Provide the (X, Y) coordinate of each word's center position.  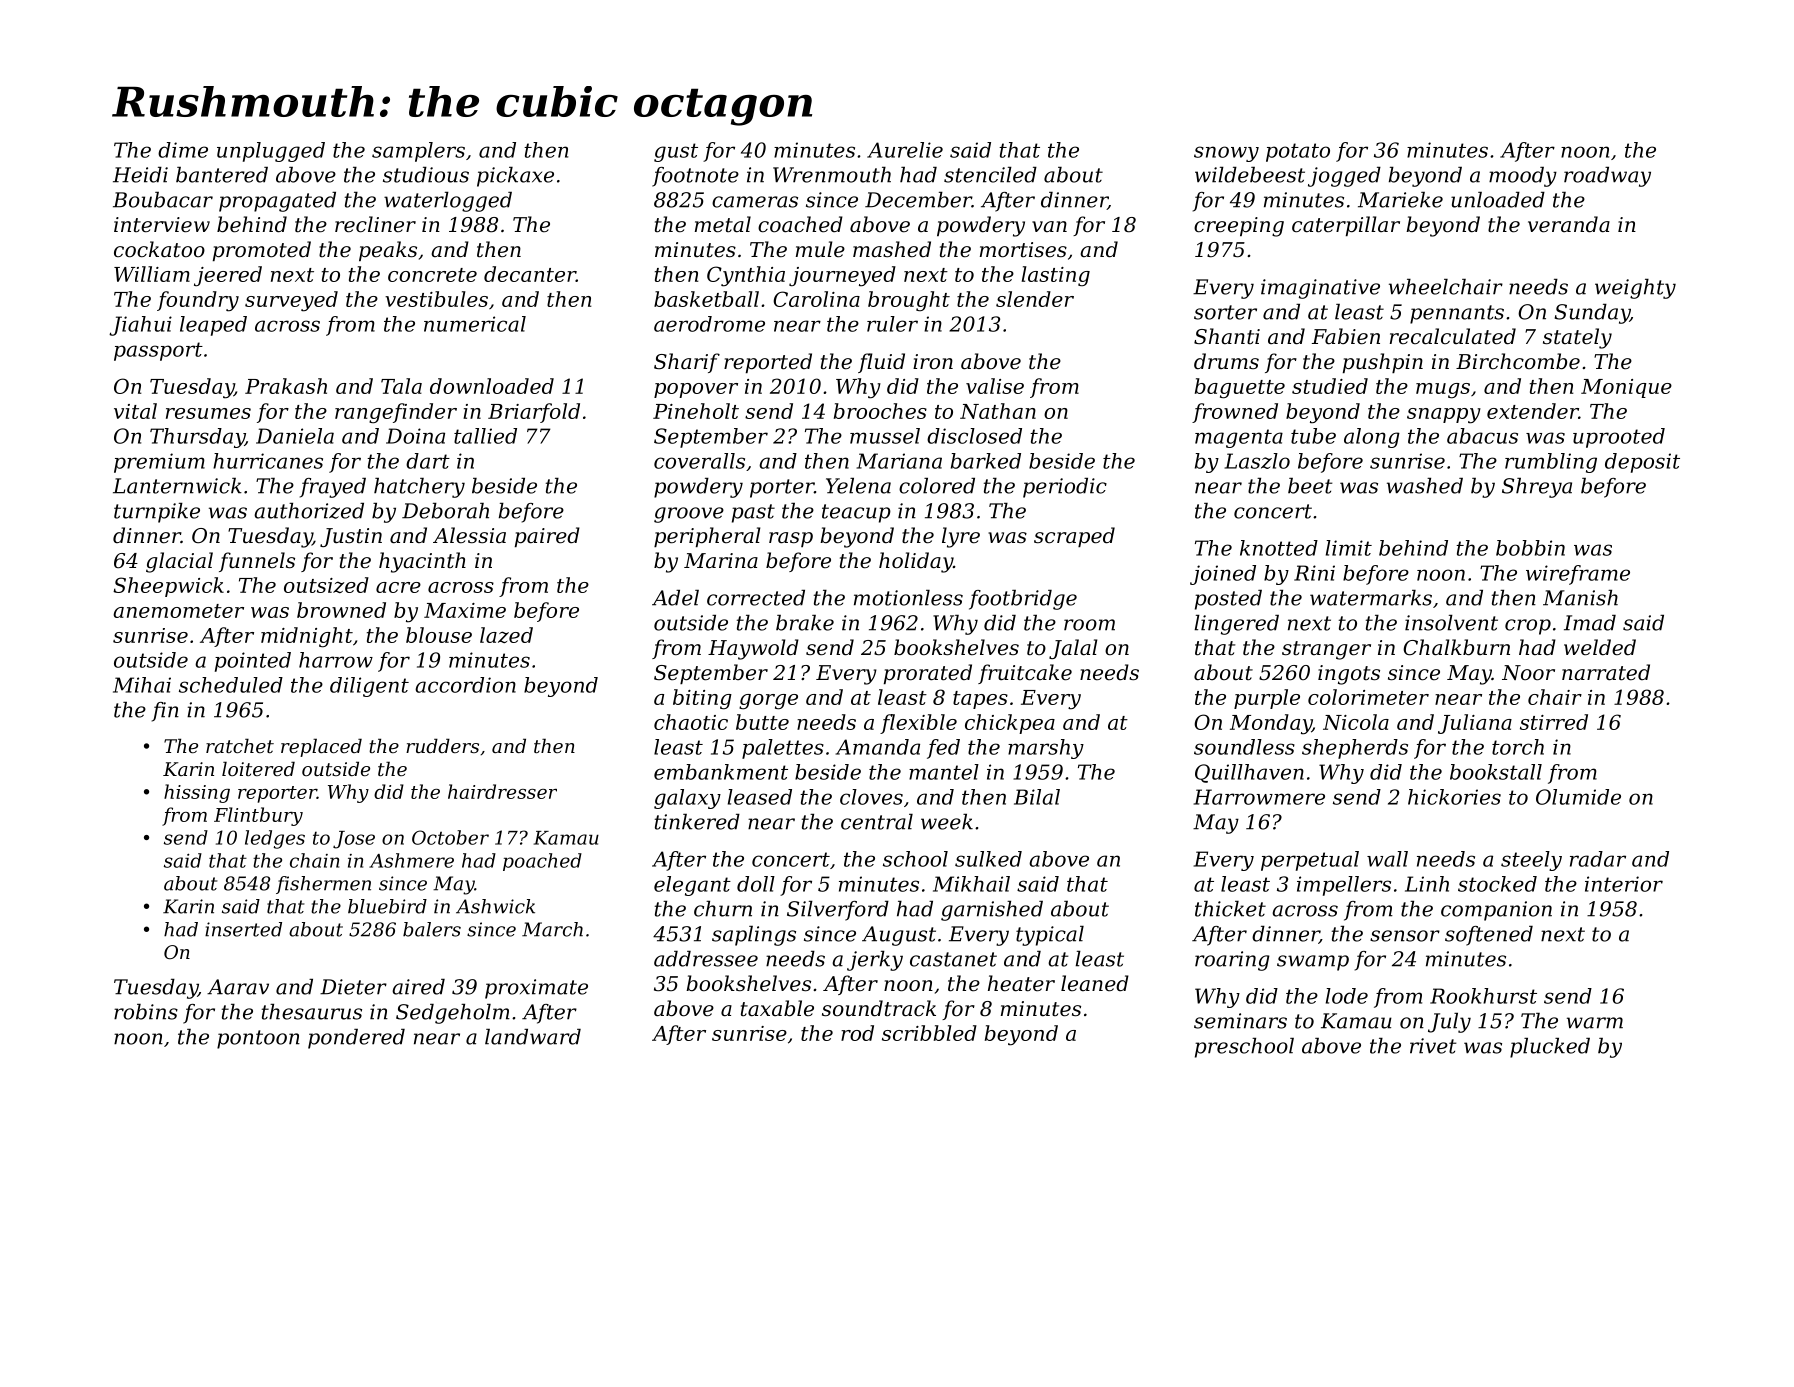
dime (183, 150)
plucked (1550, 1048)
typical (1050, 936)
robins (146, 1012)
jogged (1344, 177)
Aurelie (905, 150)
